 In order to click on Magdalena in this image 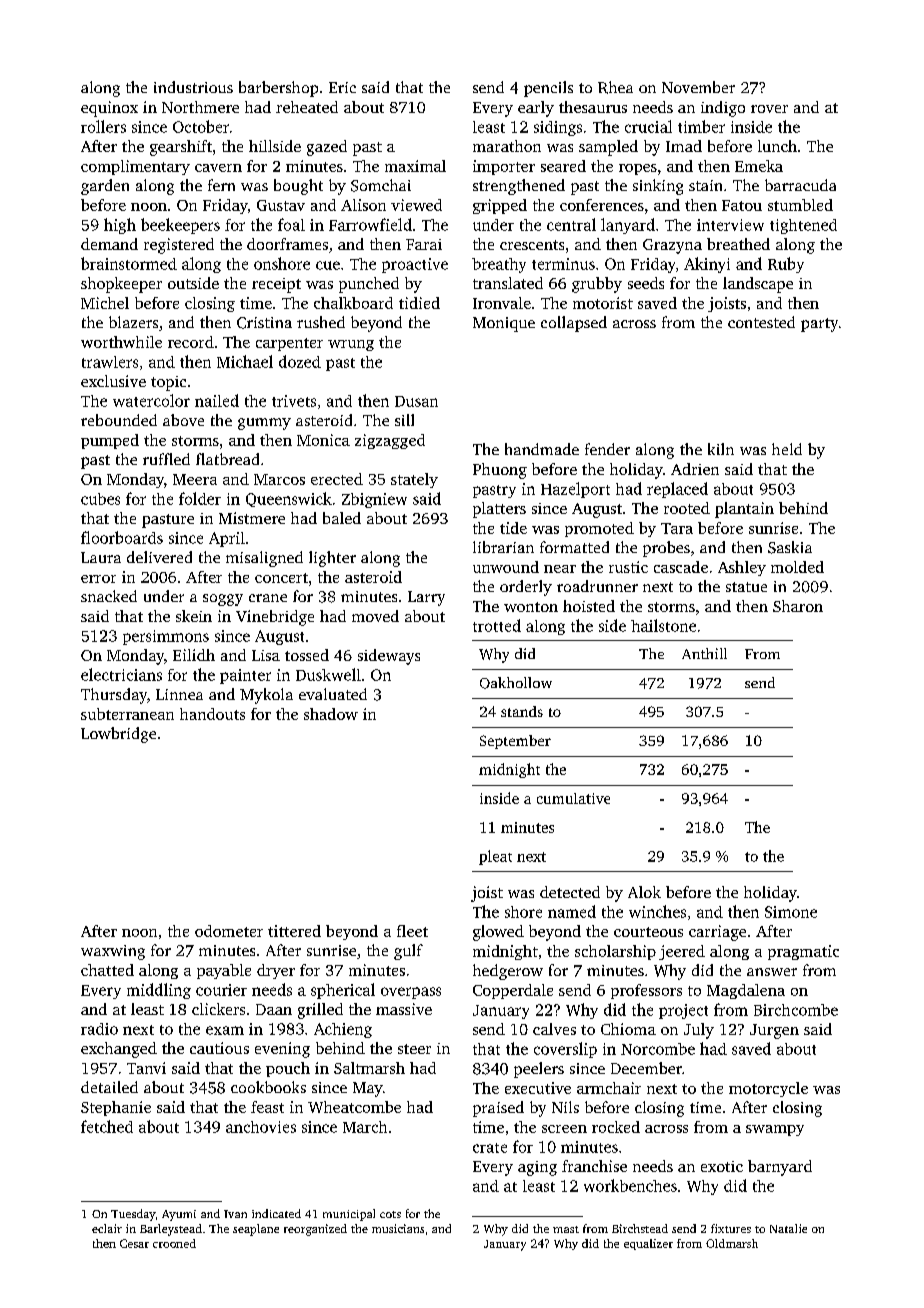, I will do `click(746, 991)`.
